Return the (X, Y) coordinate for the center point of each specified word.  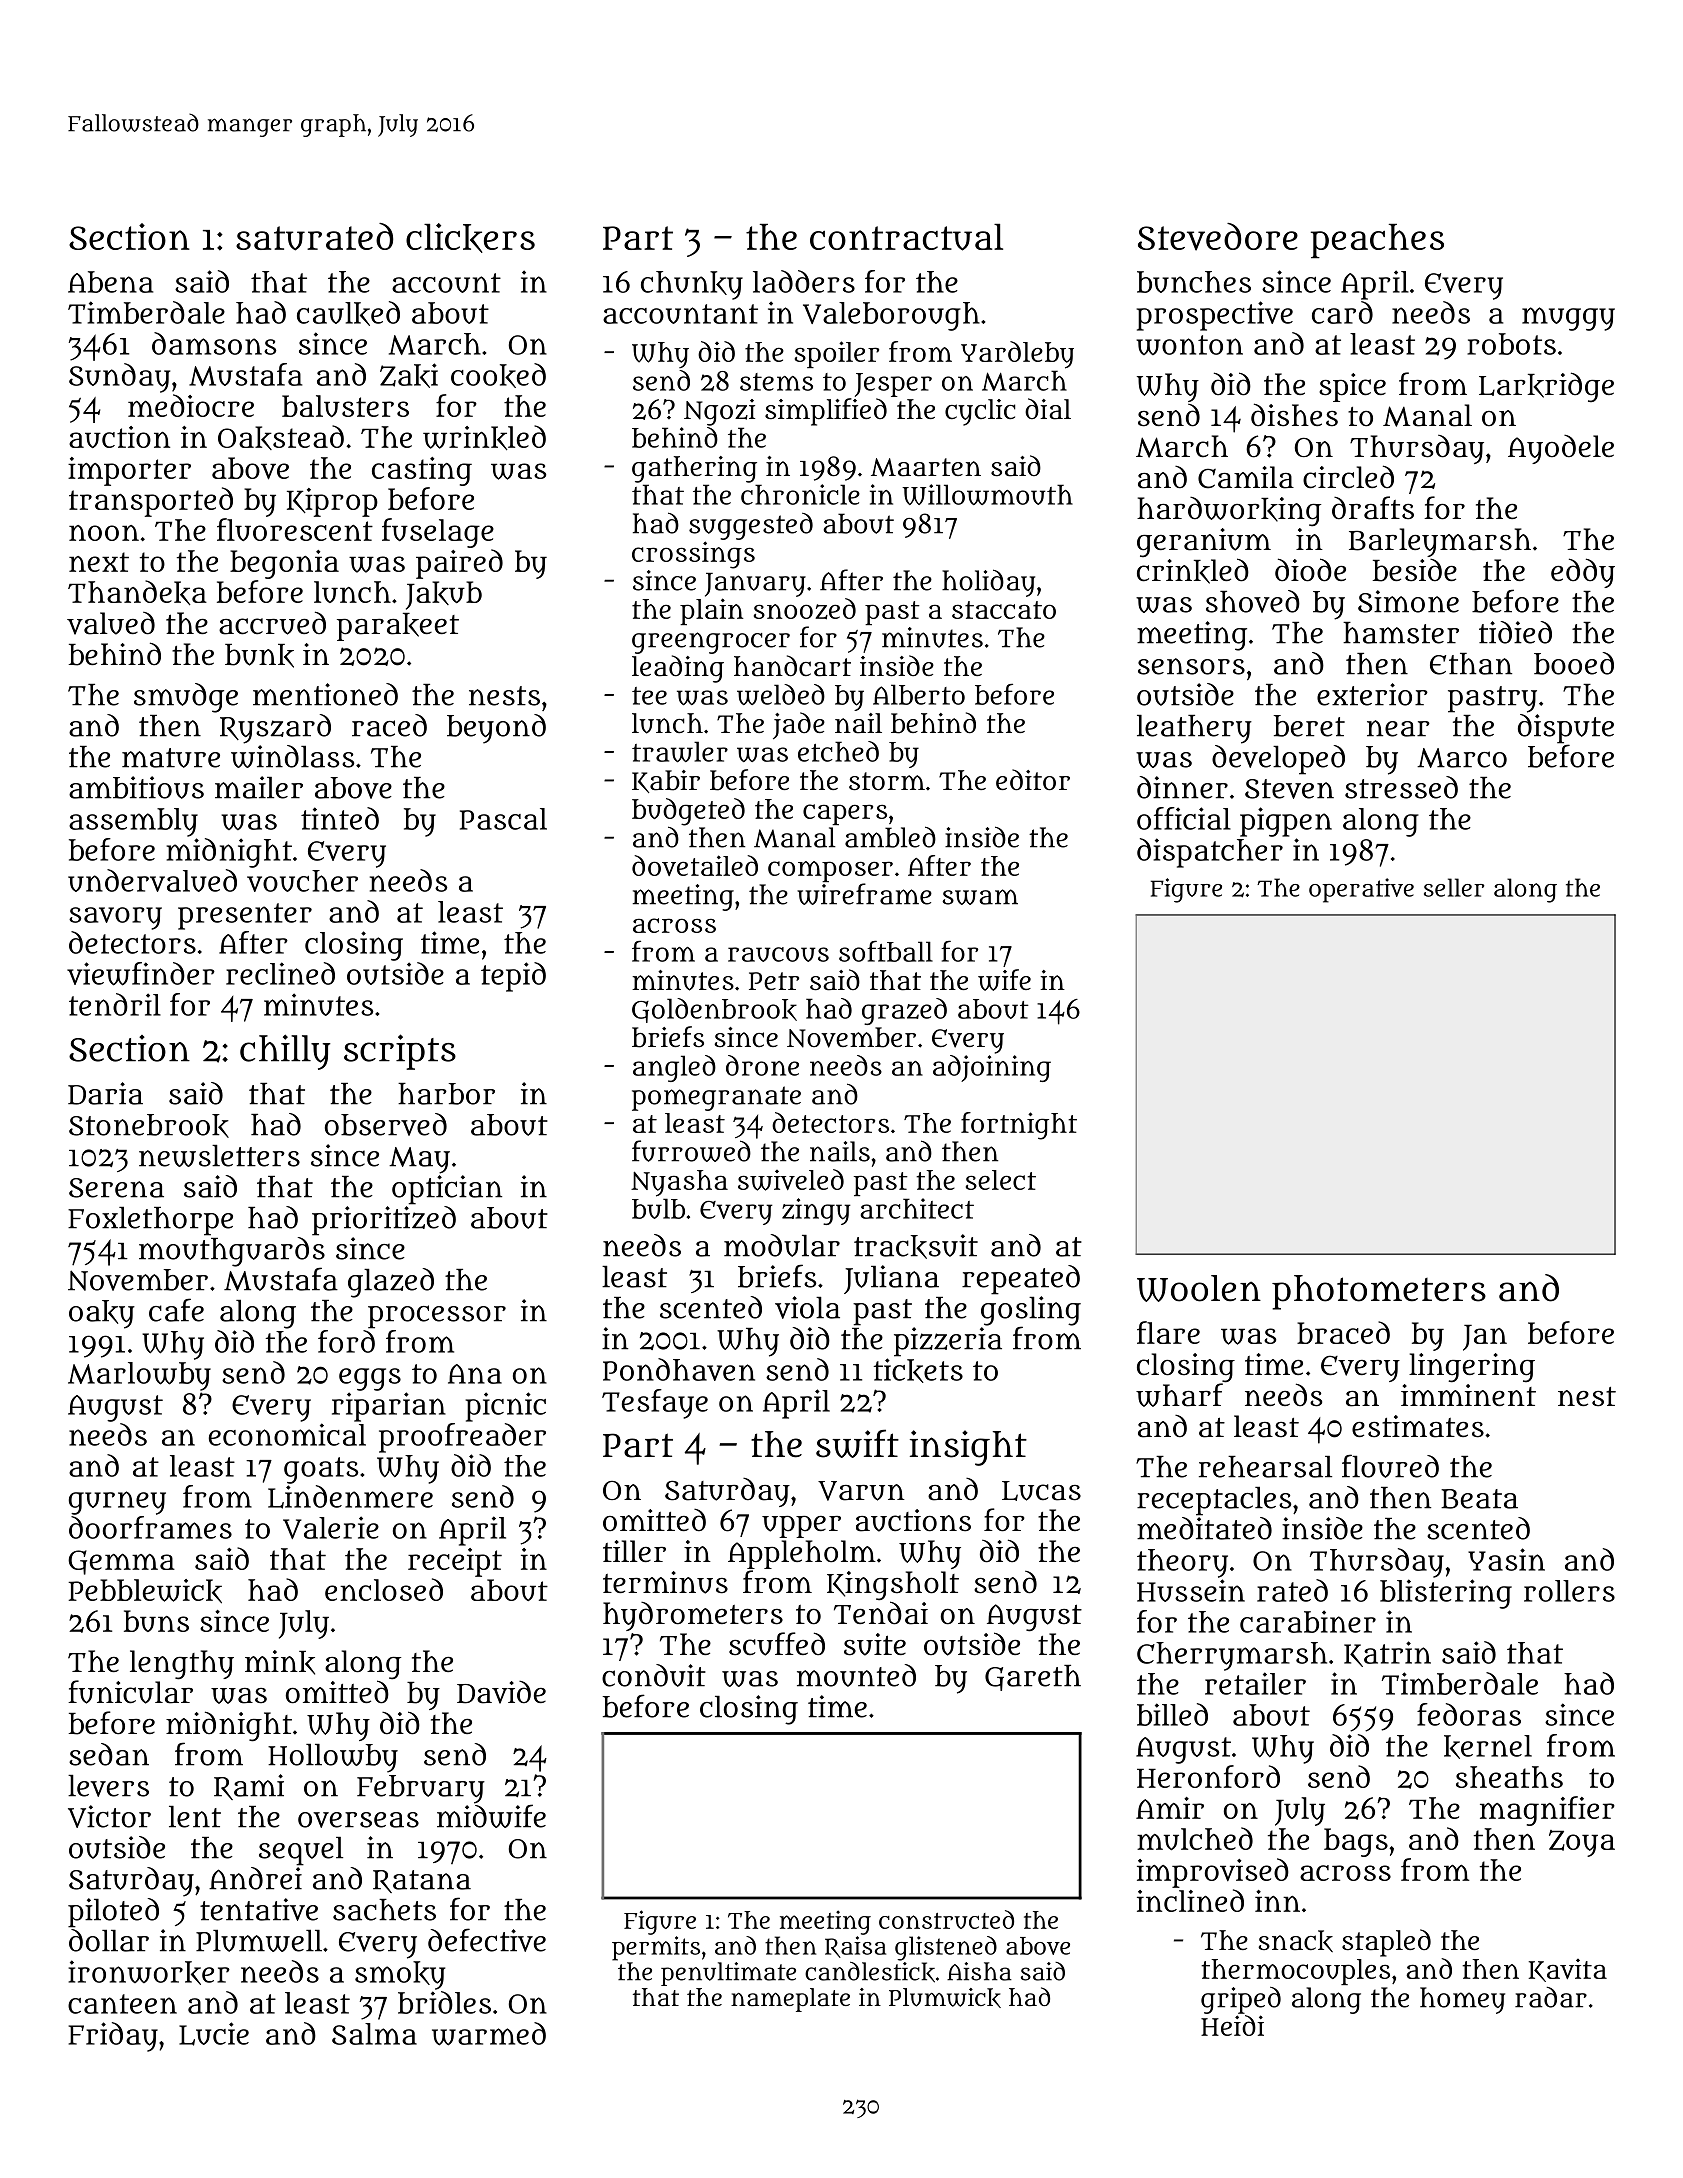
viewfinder (141, 974)
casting (422, 471)
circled (1348, 477)
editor (1033, 780)
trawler (680, 751)
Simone (1408, 601)
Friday (113, 2037)
